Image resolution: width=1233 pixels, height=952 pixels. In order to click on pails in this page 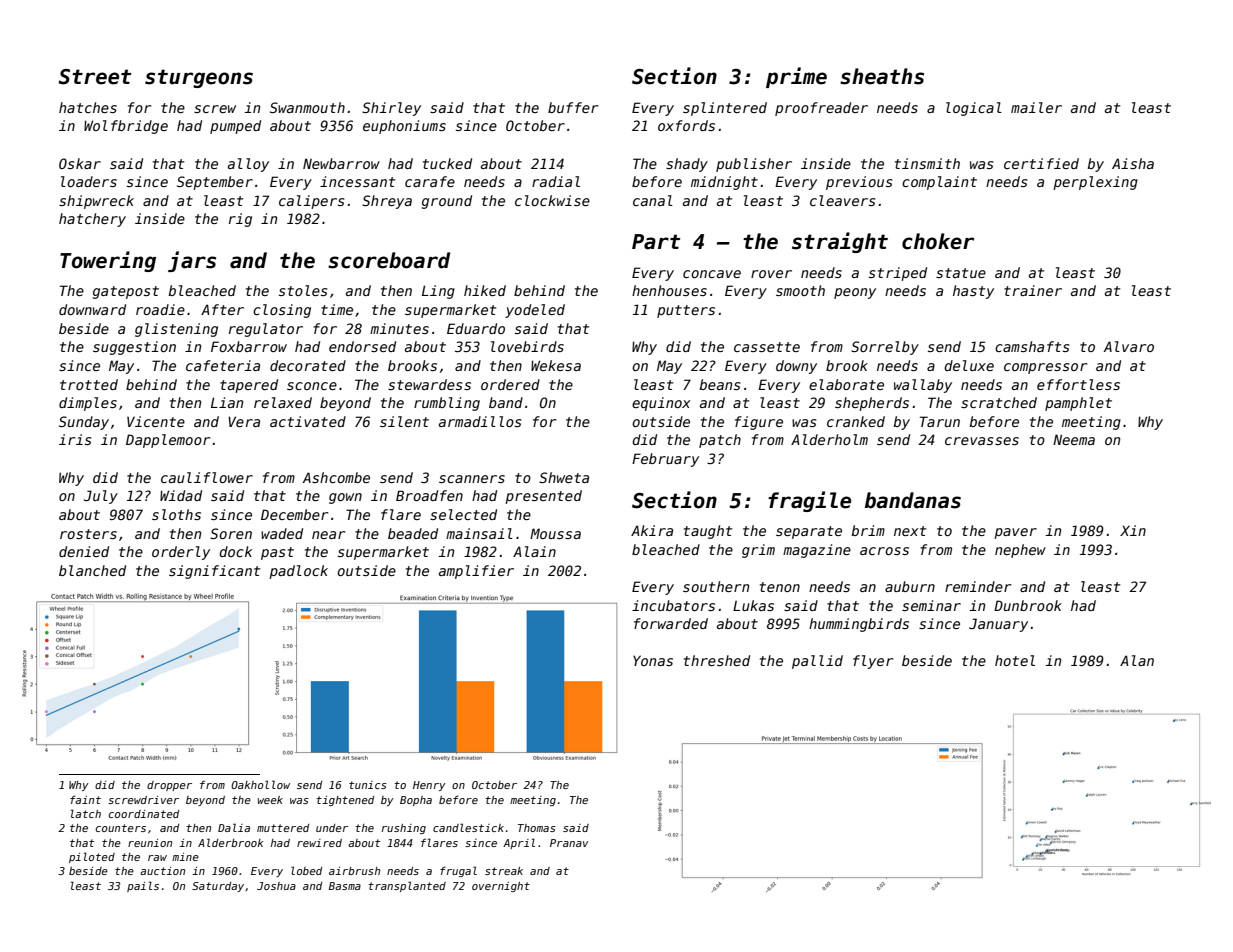, I will do `click(143, 886)`.
